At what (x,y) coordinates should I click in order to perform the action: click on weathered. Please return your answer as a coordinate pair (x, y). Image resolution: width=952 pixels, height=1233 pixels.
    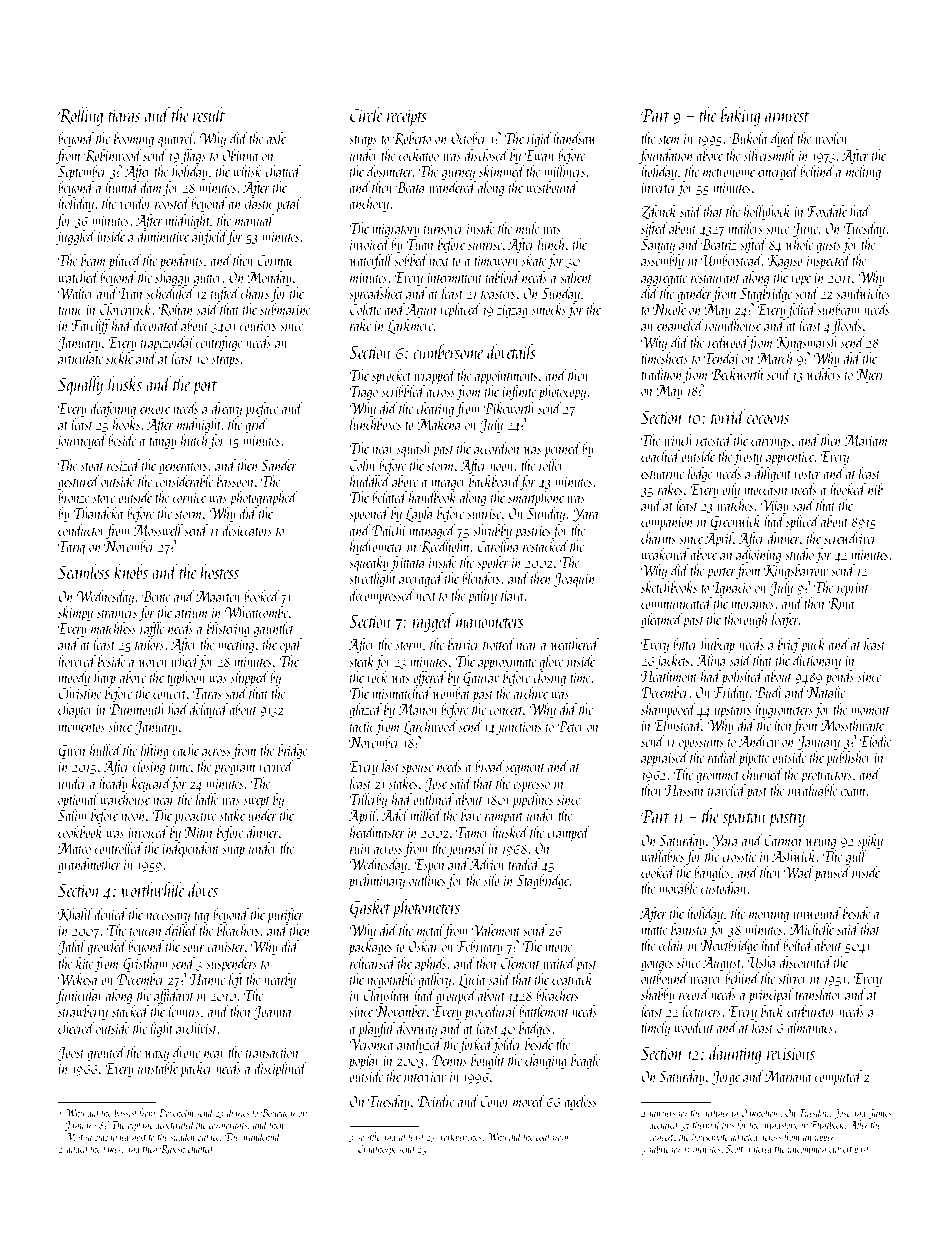
    Looking at the image, I should click on (575, 644).
